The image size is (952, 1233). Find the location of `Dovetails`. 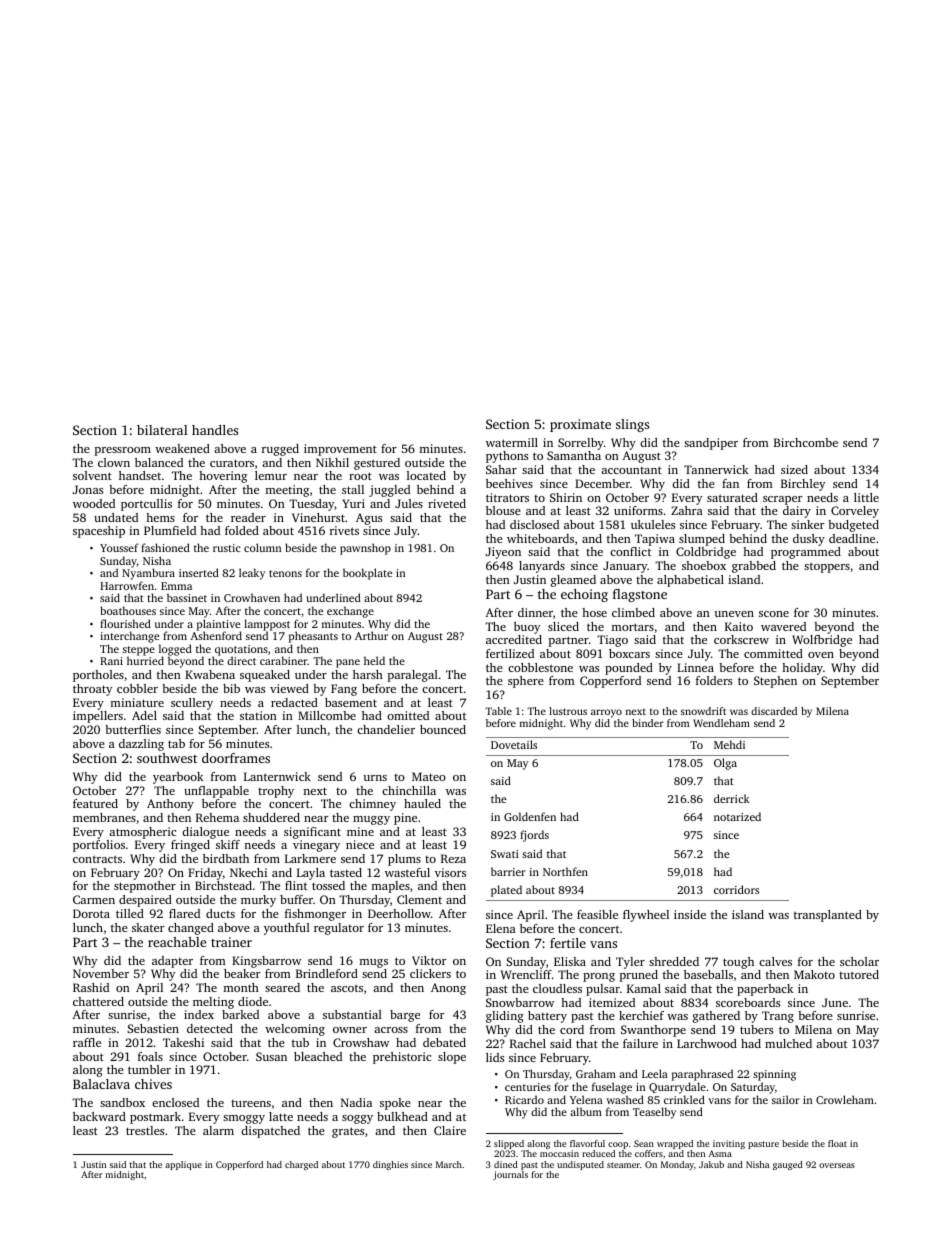

Dovetails is located at coordinates (514, 744).
